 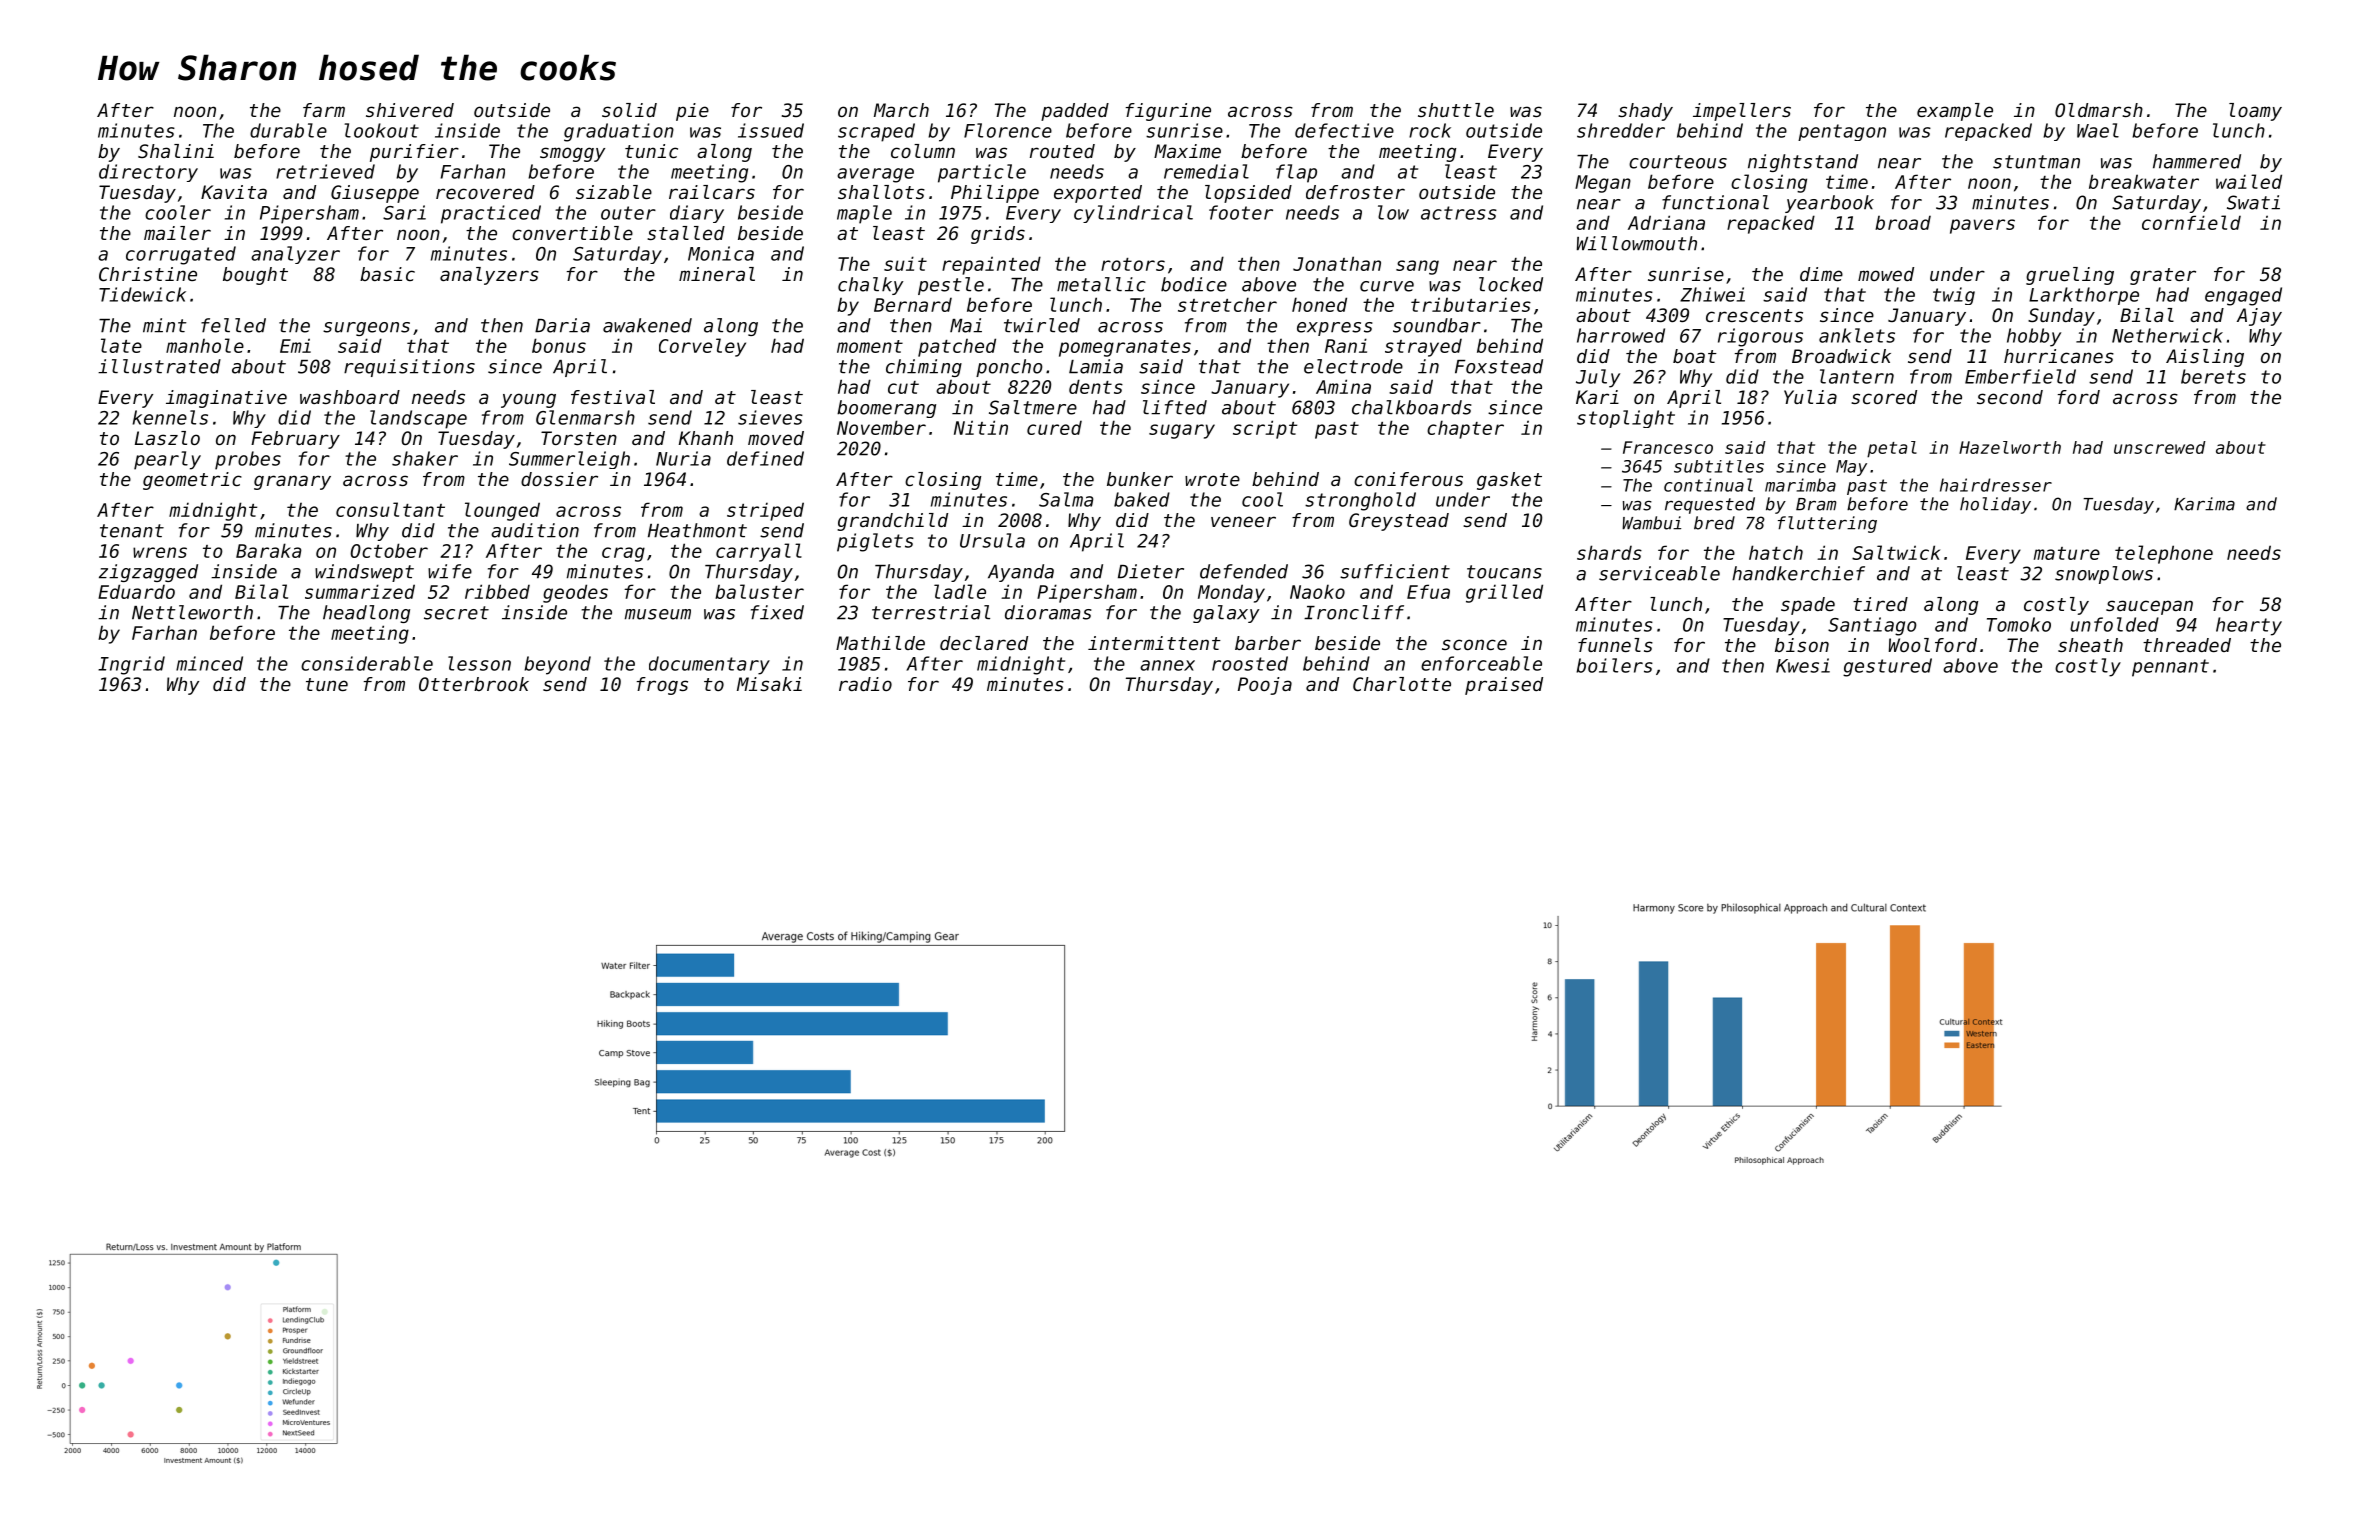 I want to click on holiday, so click(x=1995, y=505).
